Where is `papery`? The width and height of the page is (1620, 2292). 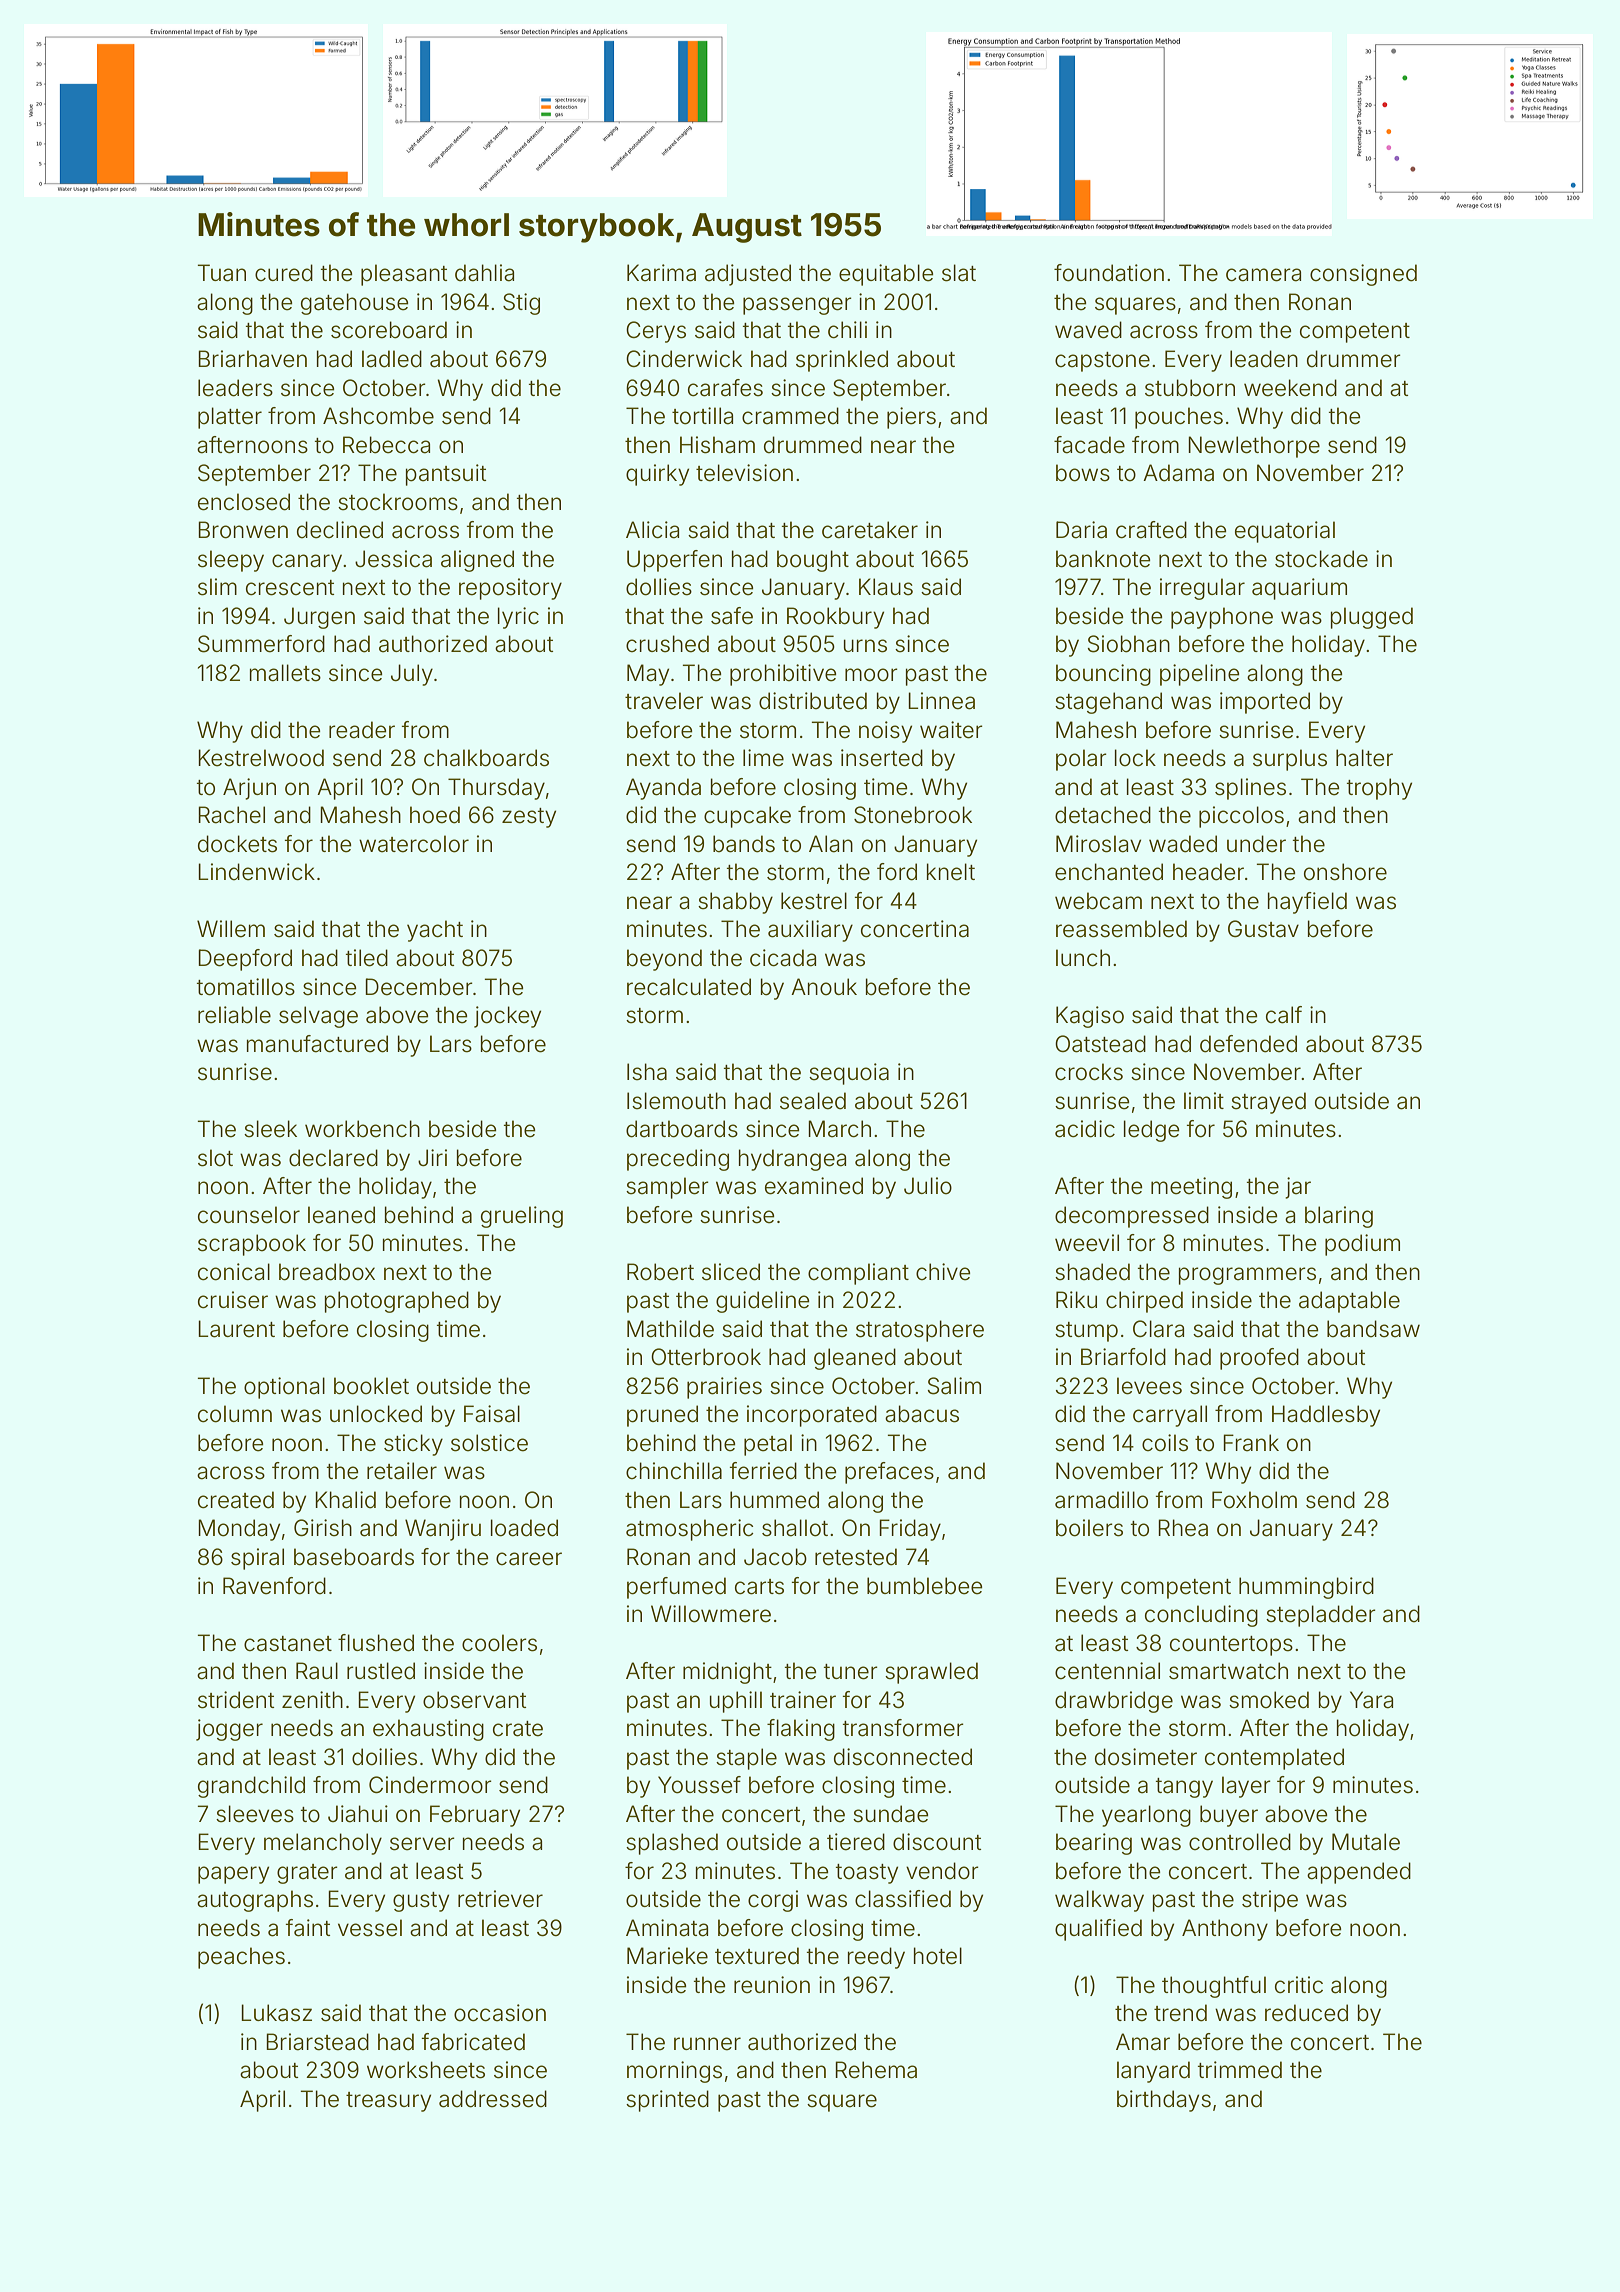 papery is located at coordinates (233, 1875).
